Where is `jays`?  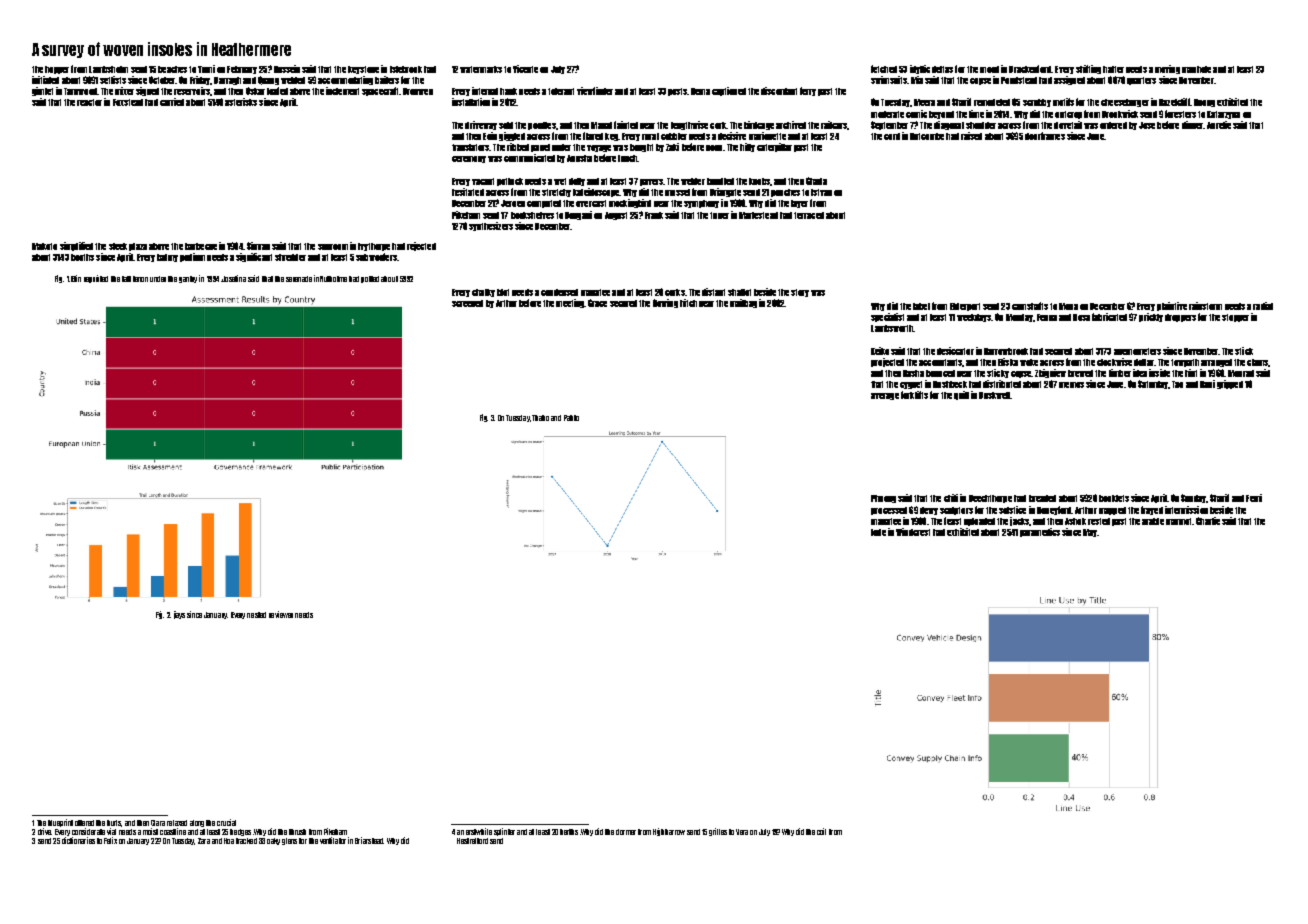
jays is located at coordinates (179, 615).
